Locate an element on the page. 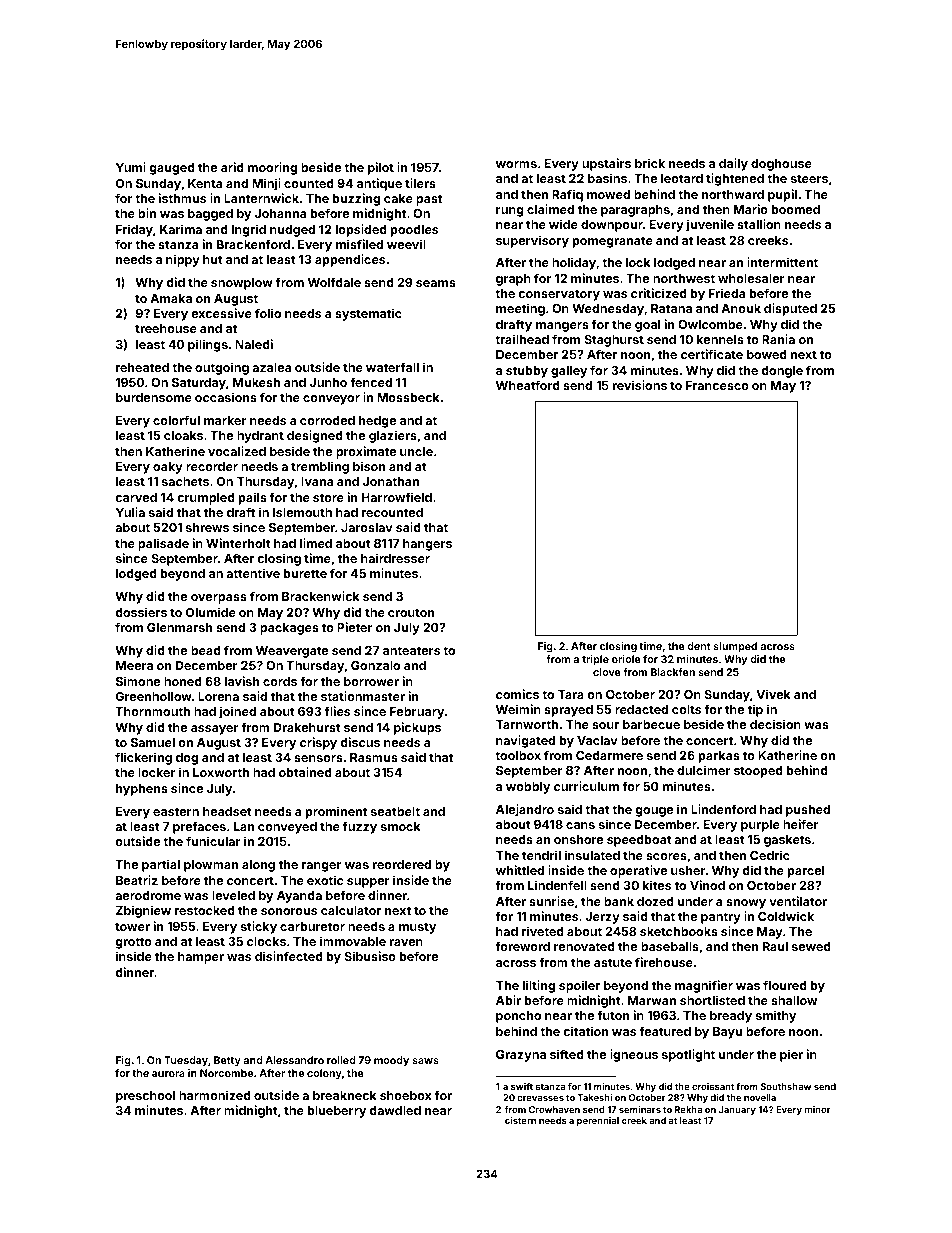 This image has height=1233, width=952. preschool is located at coordinates (145, 1097).
